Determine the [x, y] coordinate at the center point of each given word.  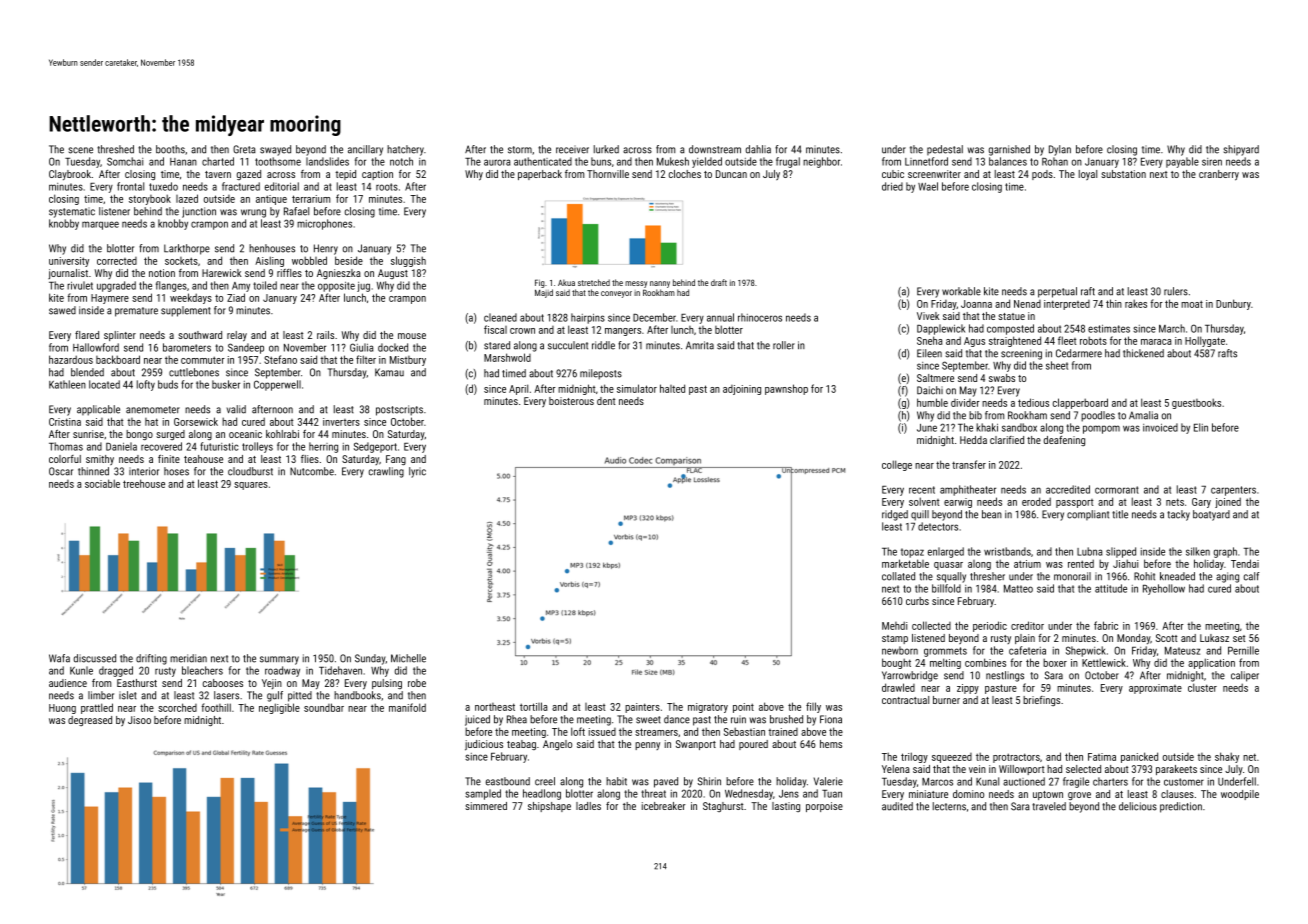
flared [87, 335]
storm [520, 150]
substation [1123, 174]
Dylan [1060, 150]
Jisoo [139, 720]
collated [898, 576]
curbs [917, 601]
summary [279, 660]
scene [81, 150]
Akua [566, 282]
